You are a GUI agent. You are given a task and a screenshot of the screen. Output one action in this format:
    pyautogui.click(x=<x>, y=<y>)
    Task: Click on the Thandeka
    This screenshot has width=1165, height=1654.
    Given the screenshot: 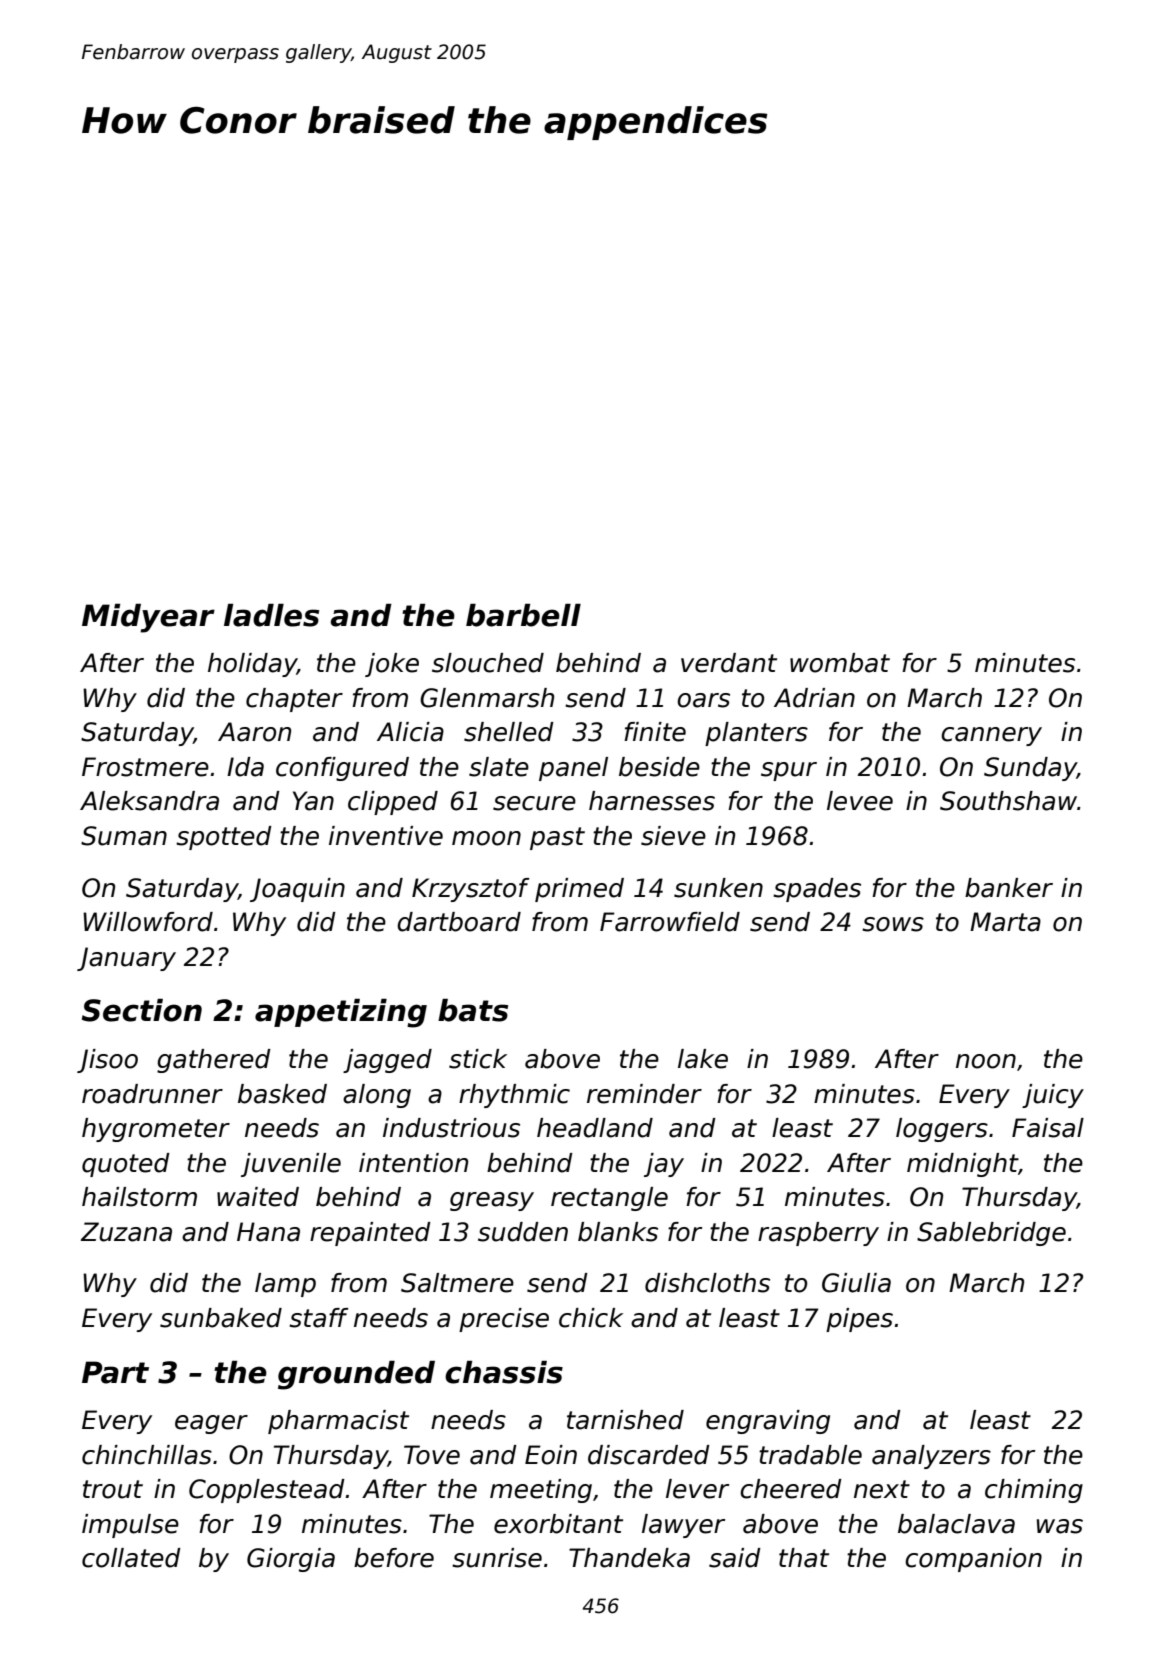 What is the action you would take?
    pyautogui.click(x=629, y=1558)
